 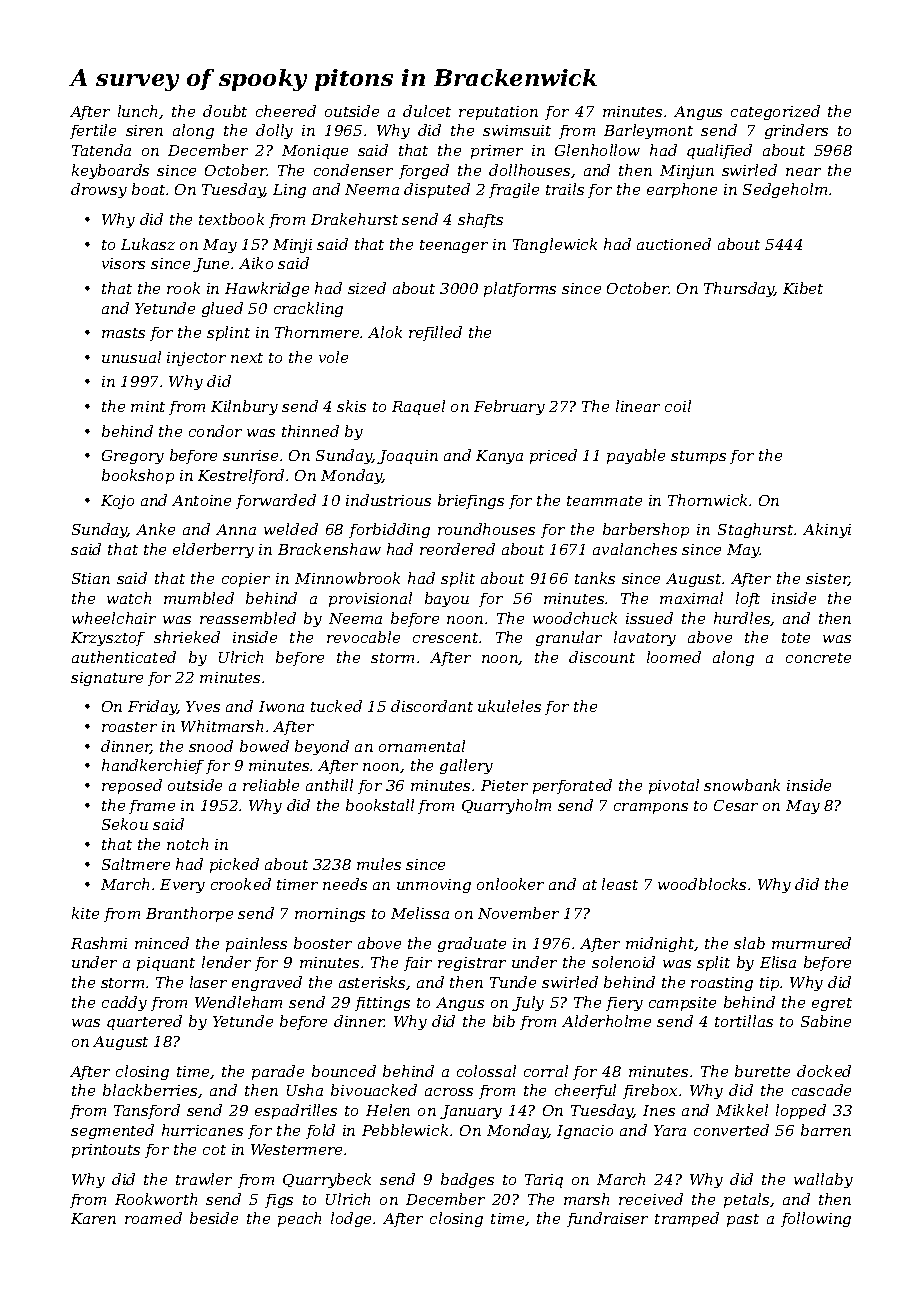 I want to click on grinders, so click(x=796, y=131).
